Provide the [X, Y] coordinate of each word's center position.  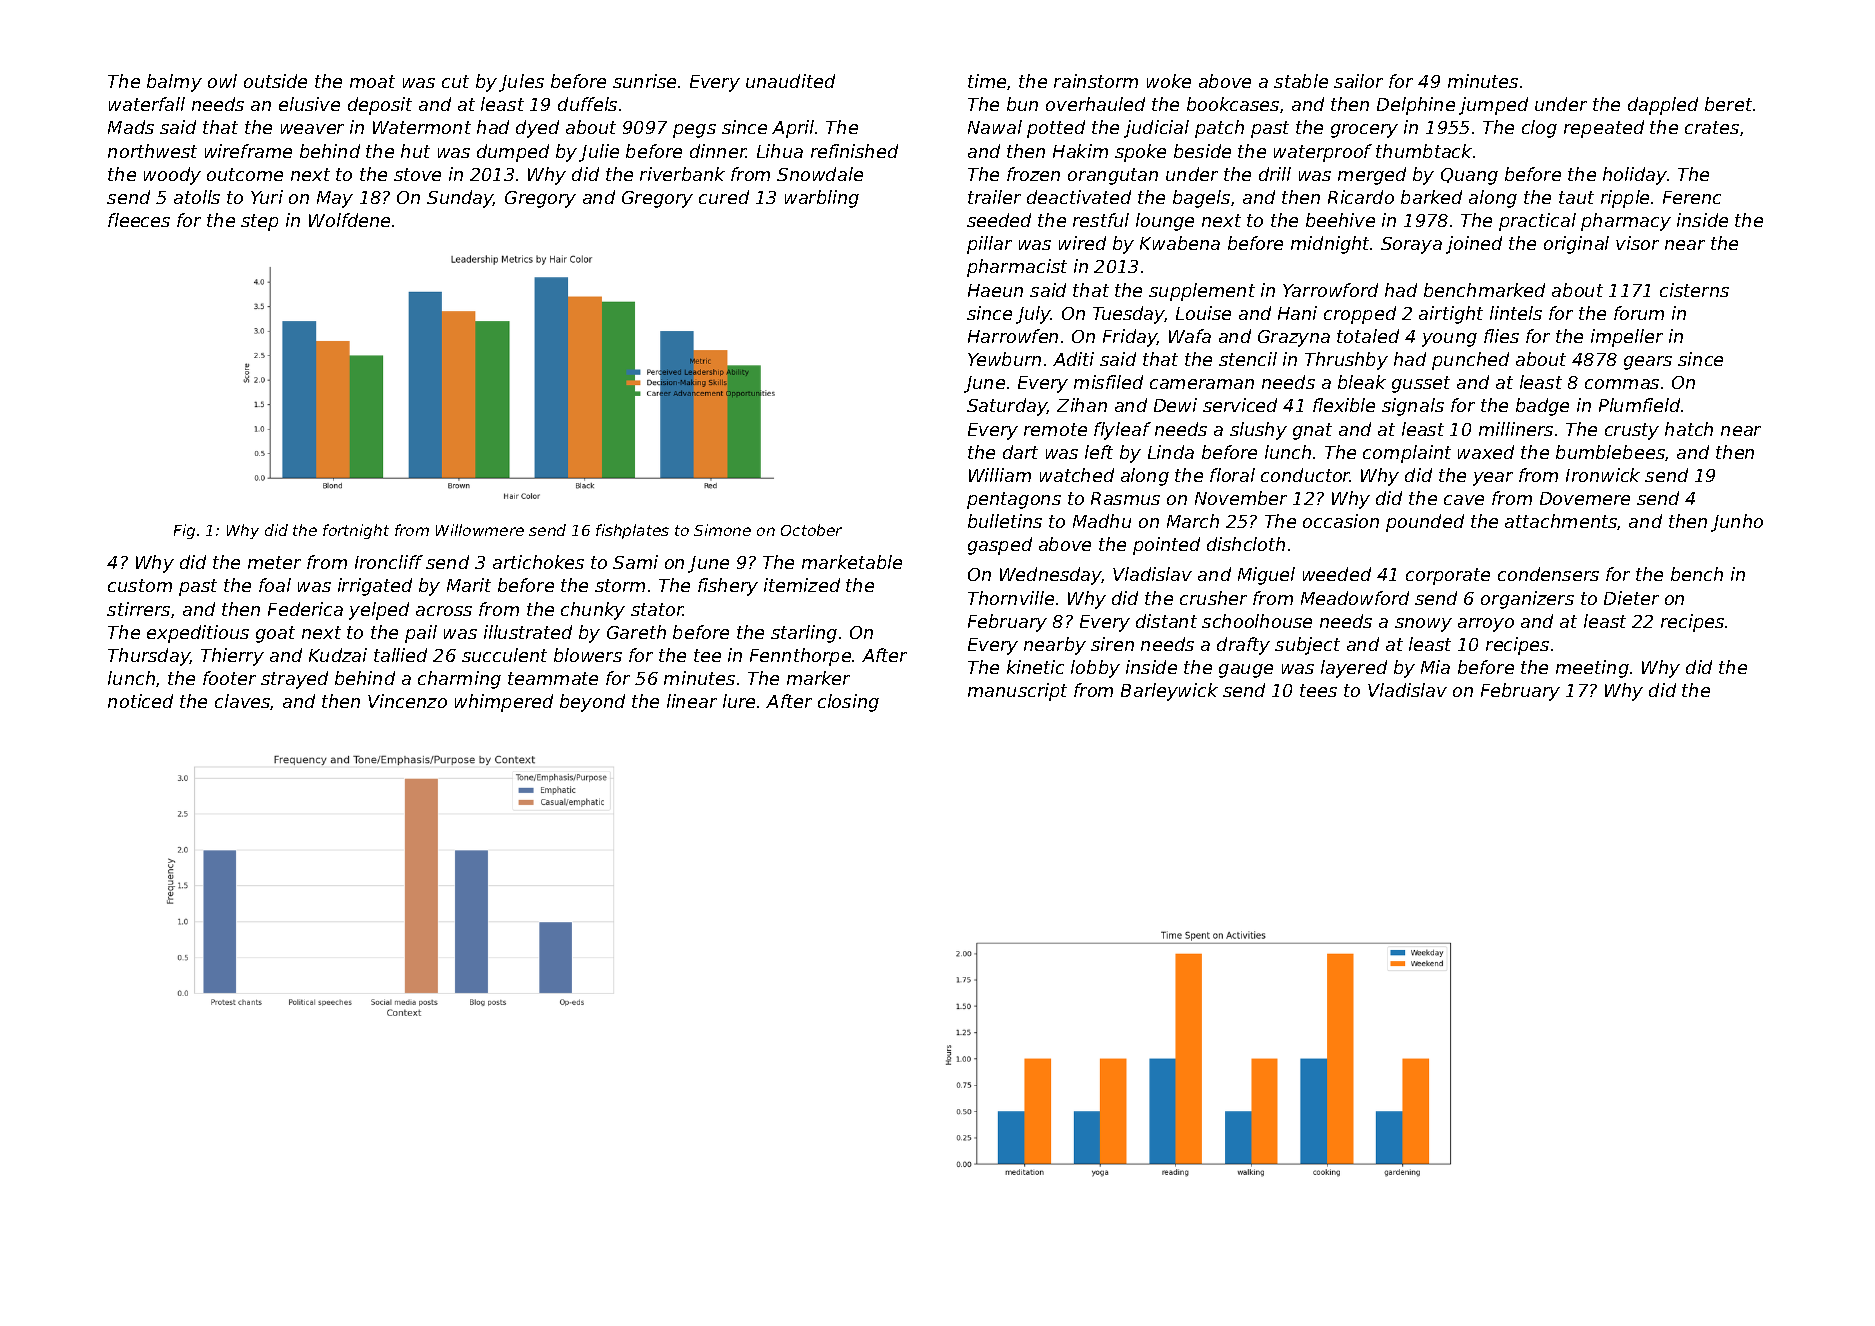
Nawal [995, 127]
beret [1728, 104]
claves [243, 702]
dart [1020, 452]
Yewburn [1004, 359]
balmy [174, 83]
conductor [1305, 475]
